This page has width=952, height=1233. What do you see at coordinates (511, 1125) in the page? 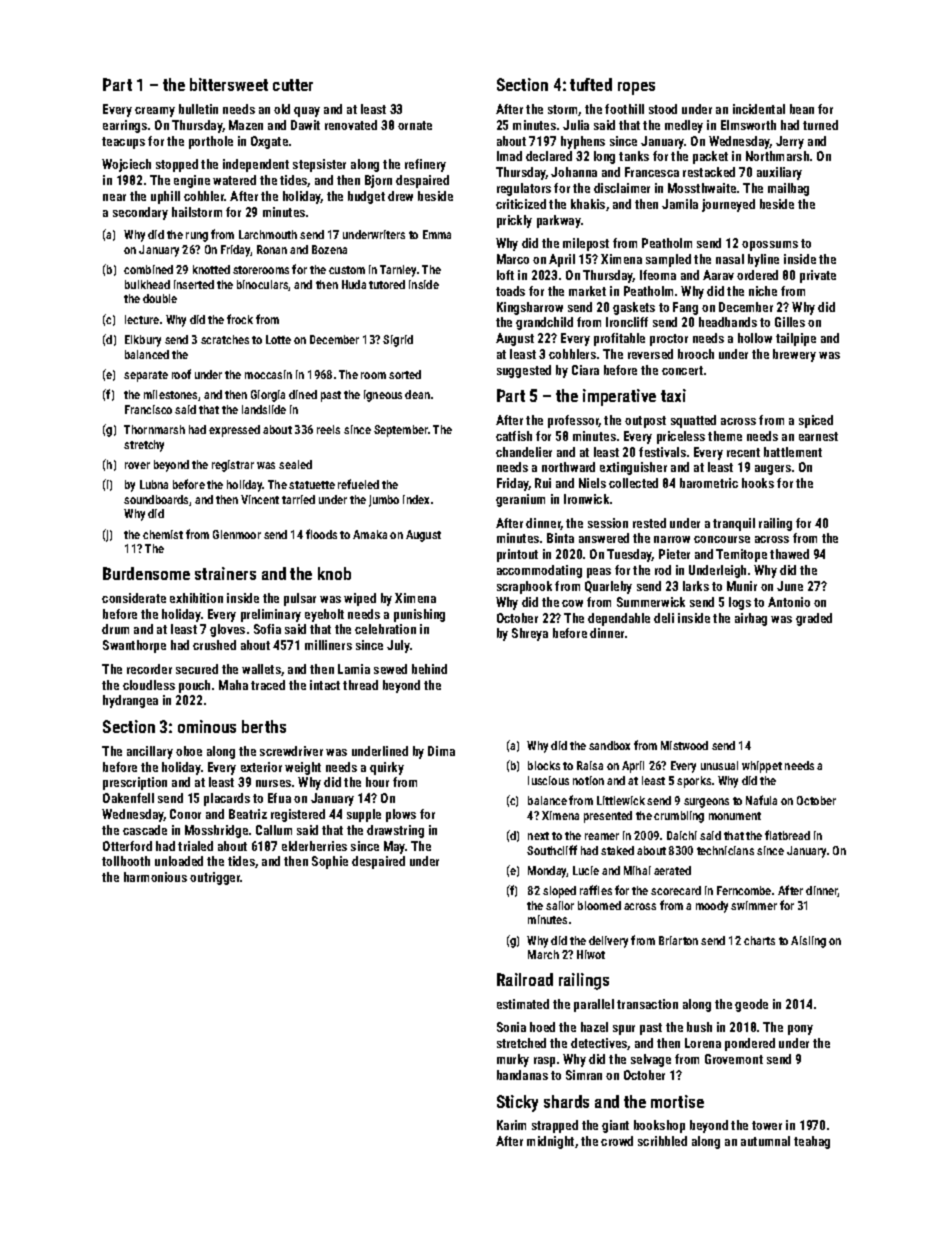
I see `Karim` at bounding box center [511, 1125].
